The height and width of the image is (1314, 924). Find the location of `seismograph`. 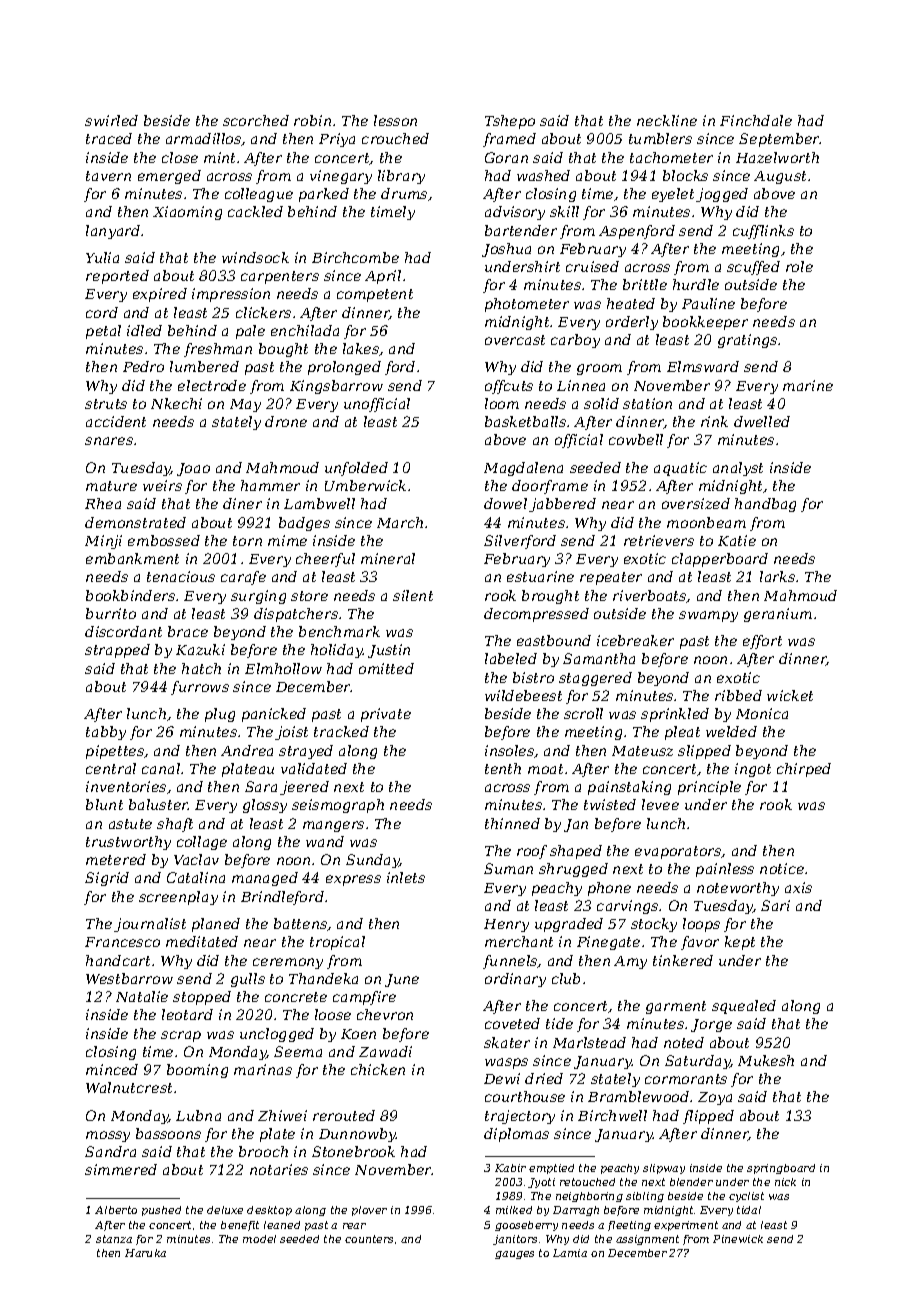

seismograph is located at coordinates (338, 806).
